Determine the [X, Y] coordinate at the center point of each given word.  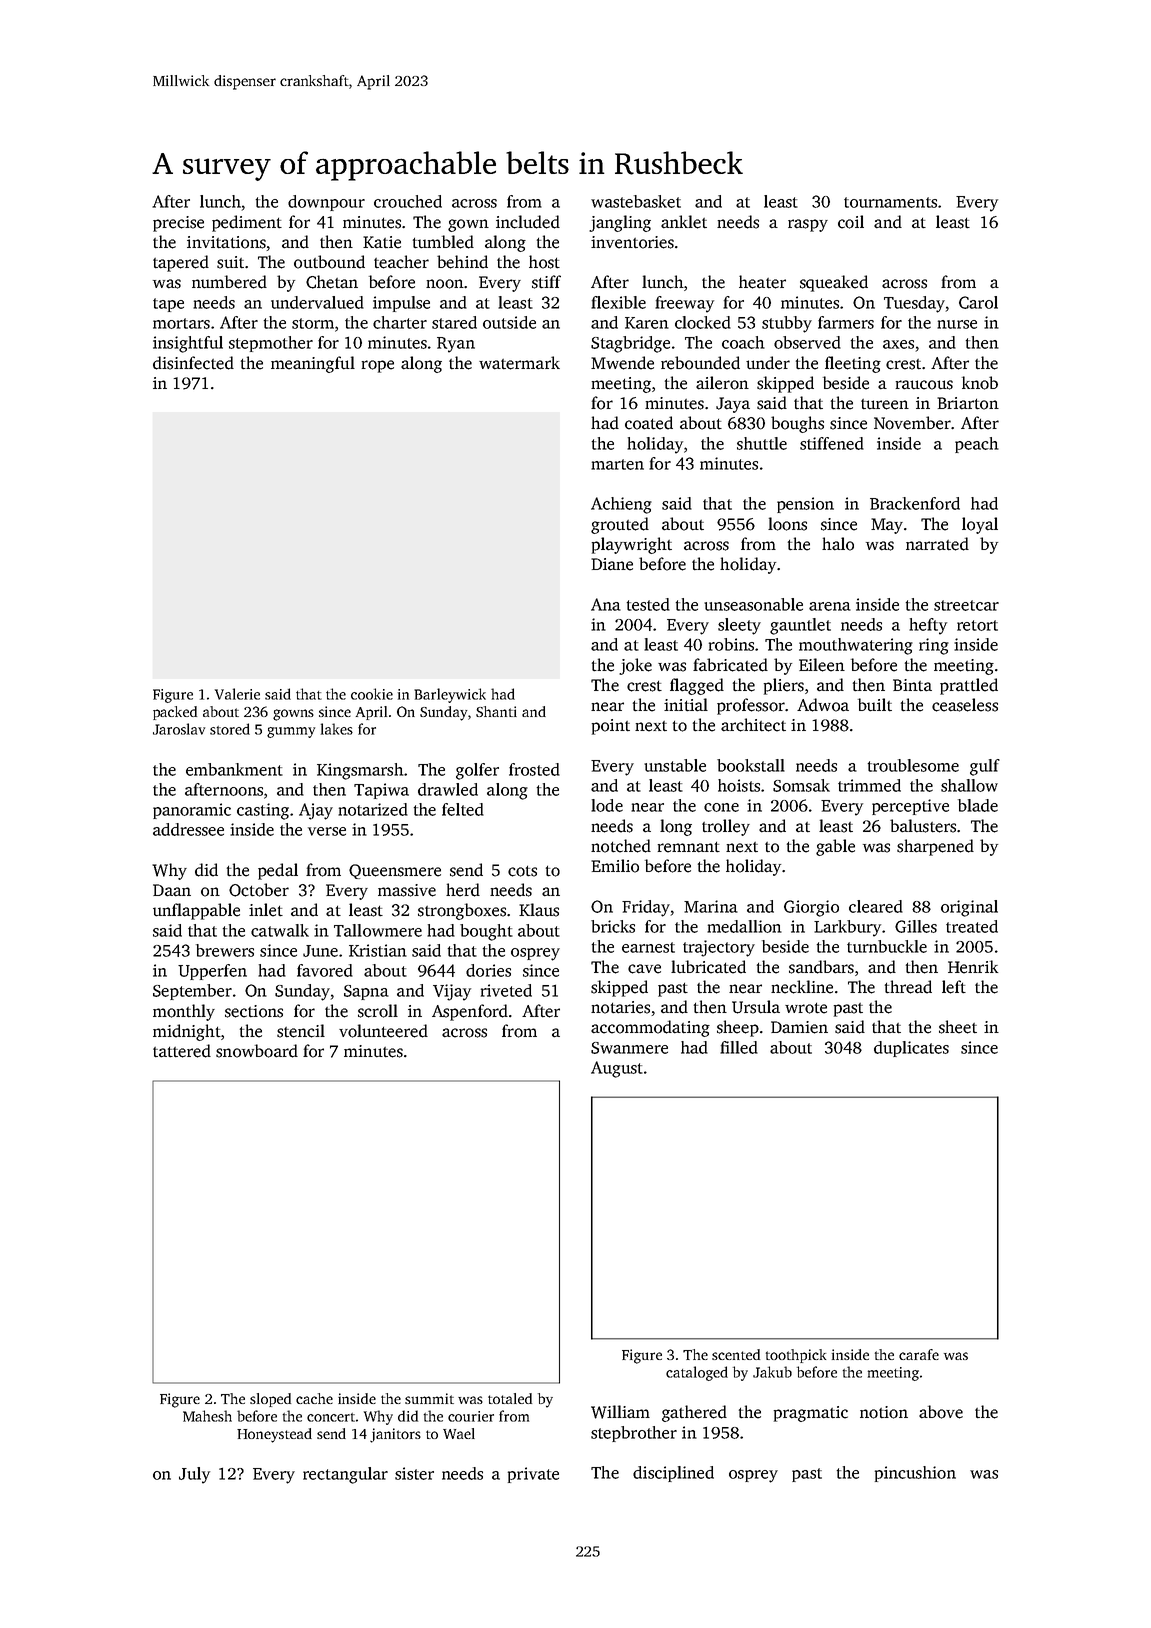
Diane [612, 564]
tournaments [890, 202]
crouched [408, 201]
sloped [270, 1400]
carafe [919, 1354]
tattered [182, 1051]
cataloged [697, 1373]
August [617, 1069]
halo [838, 544]
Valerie [237, 694]
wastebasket [636, 201]
